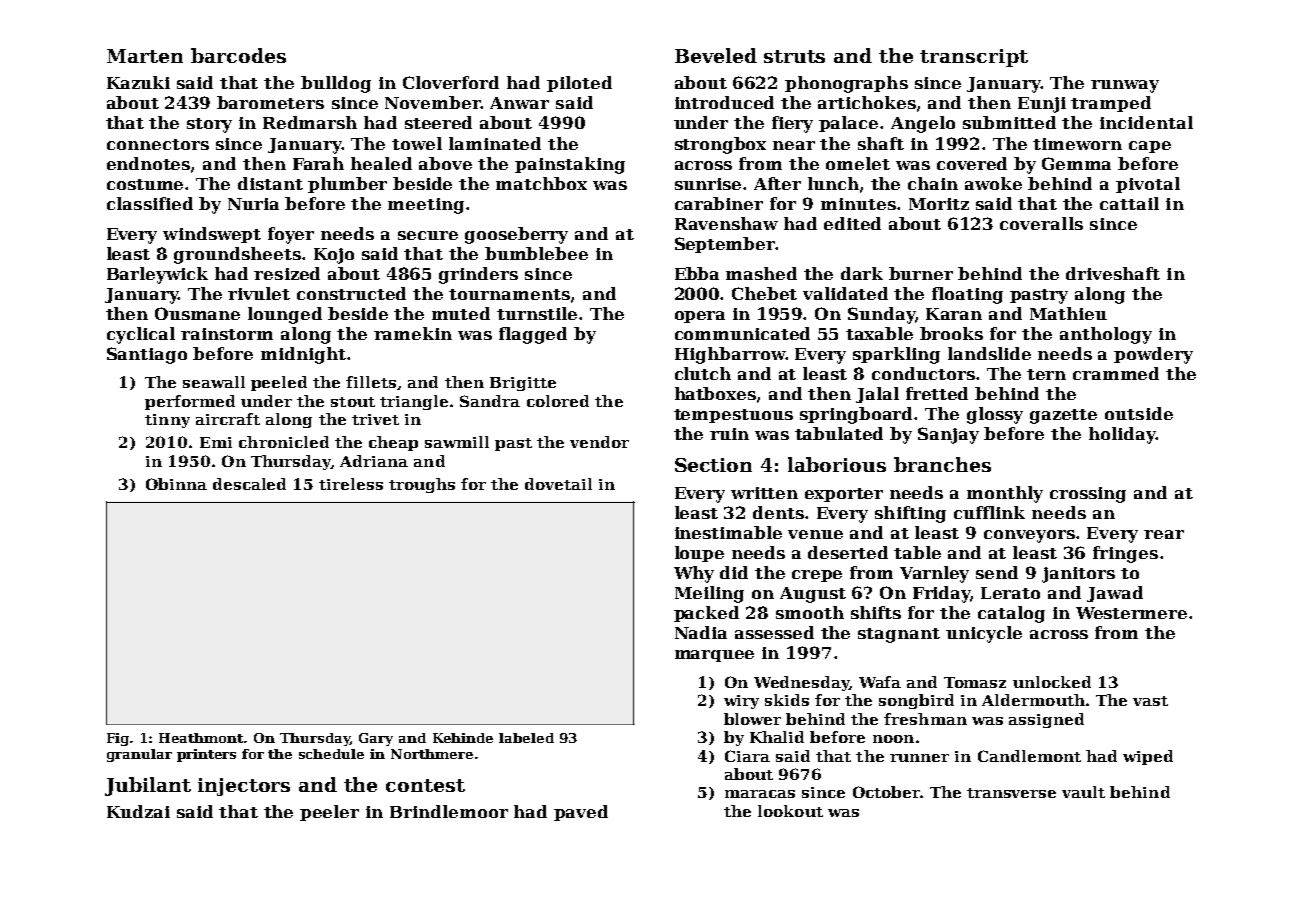 The height and width of the screenshot is (924, 1308). Describe the element at coordinates (726, 223) in the screenshot. I see `Ravenshaw` at that location.
